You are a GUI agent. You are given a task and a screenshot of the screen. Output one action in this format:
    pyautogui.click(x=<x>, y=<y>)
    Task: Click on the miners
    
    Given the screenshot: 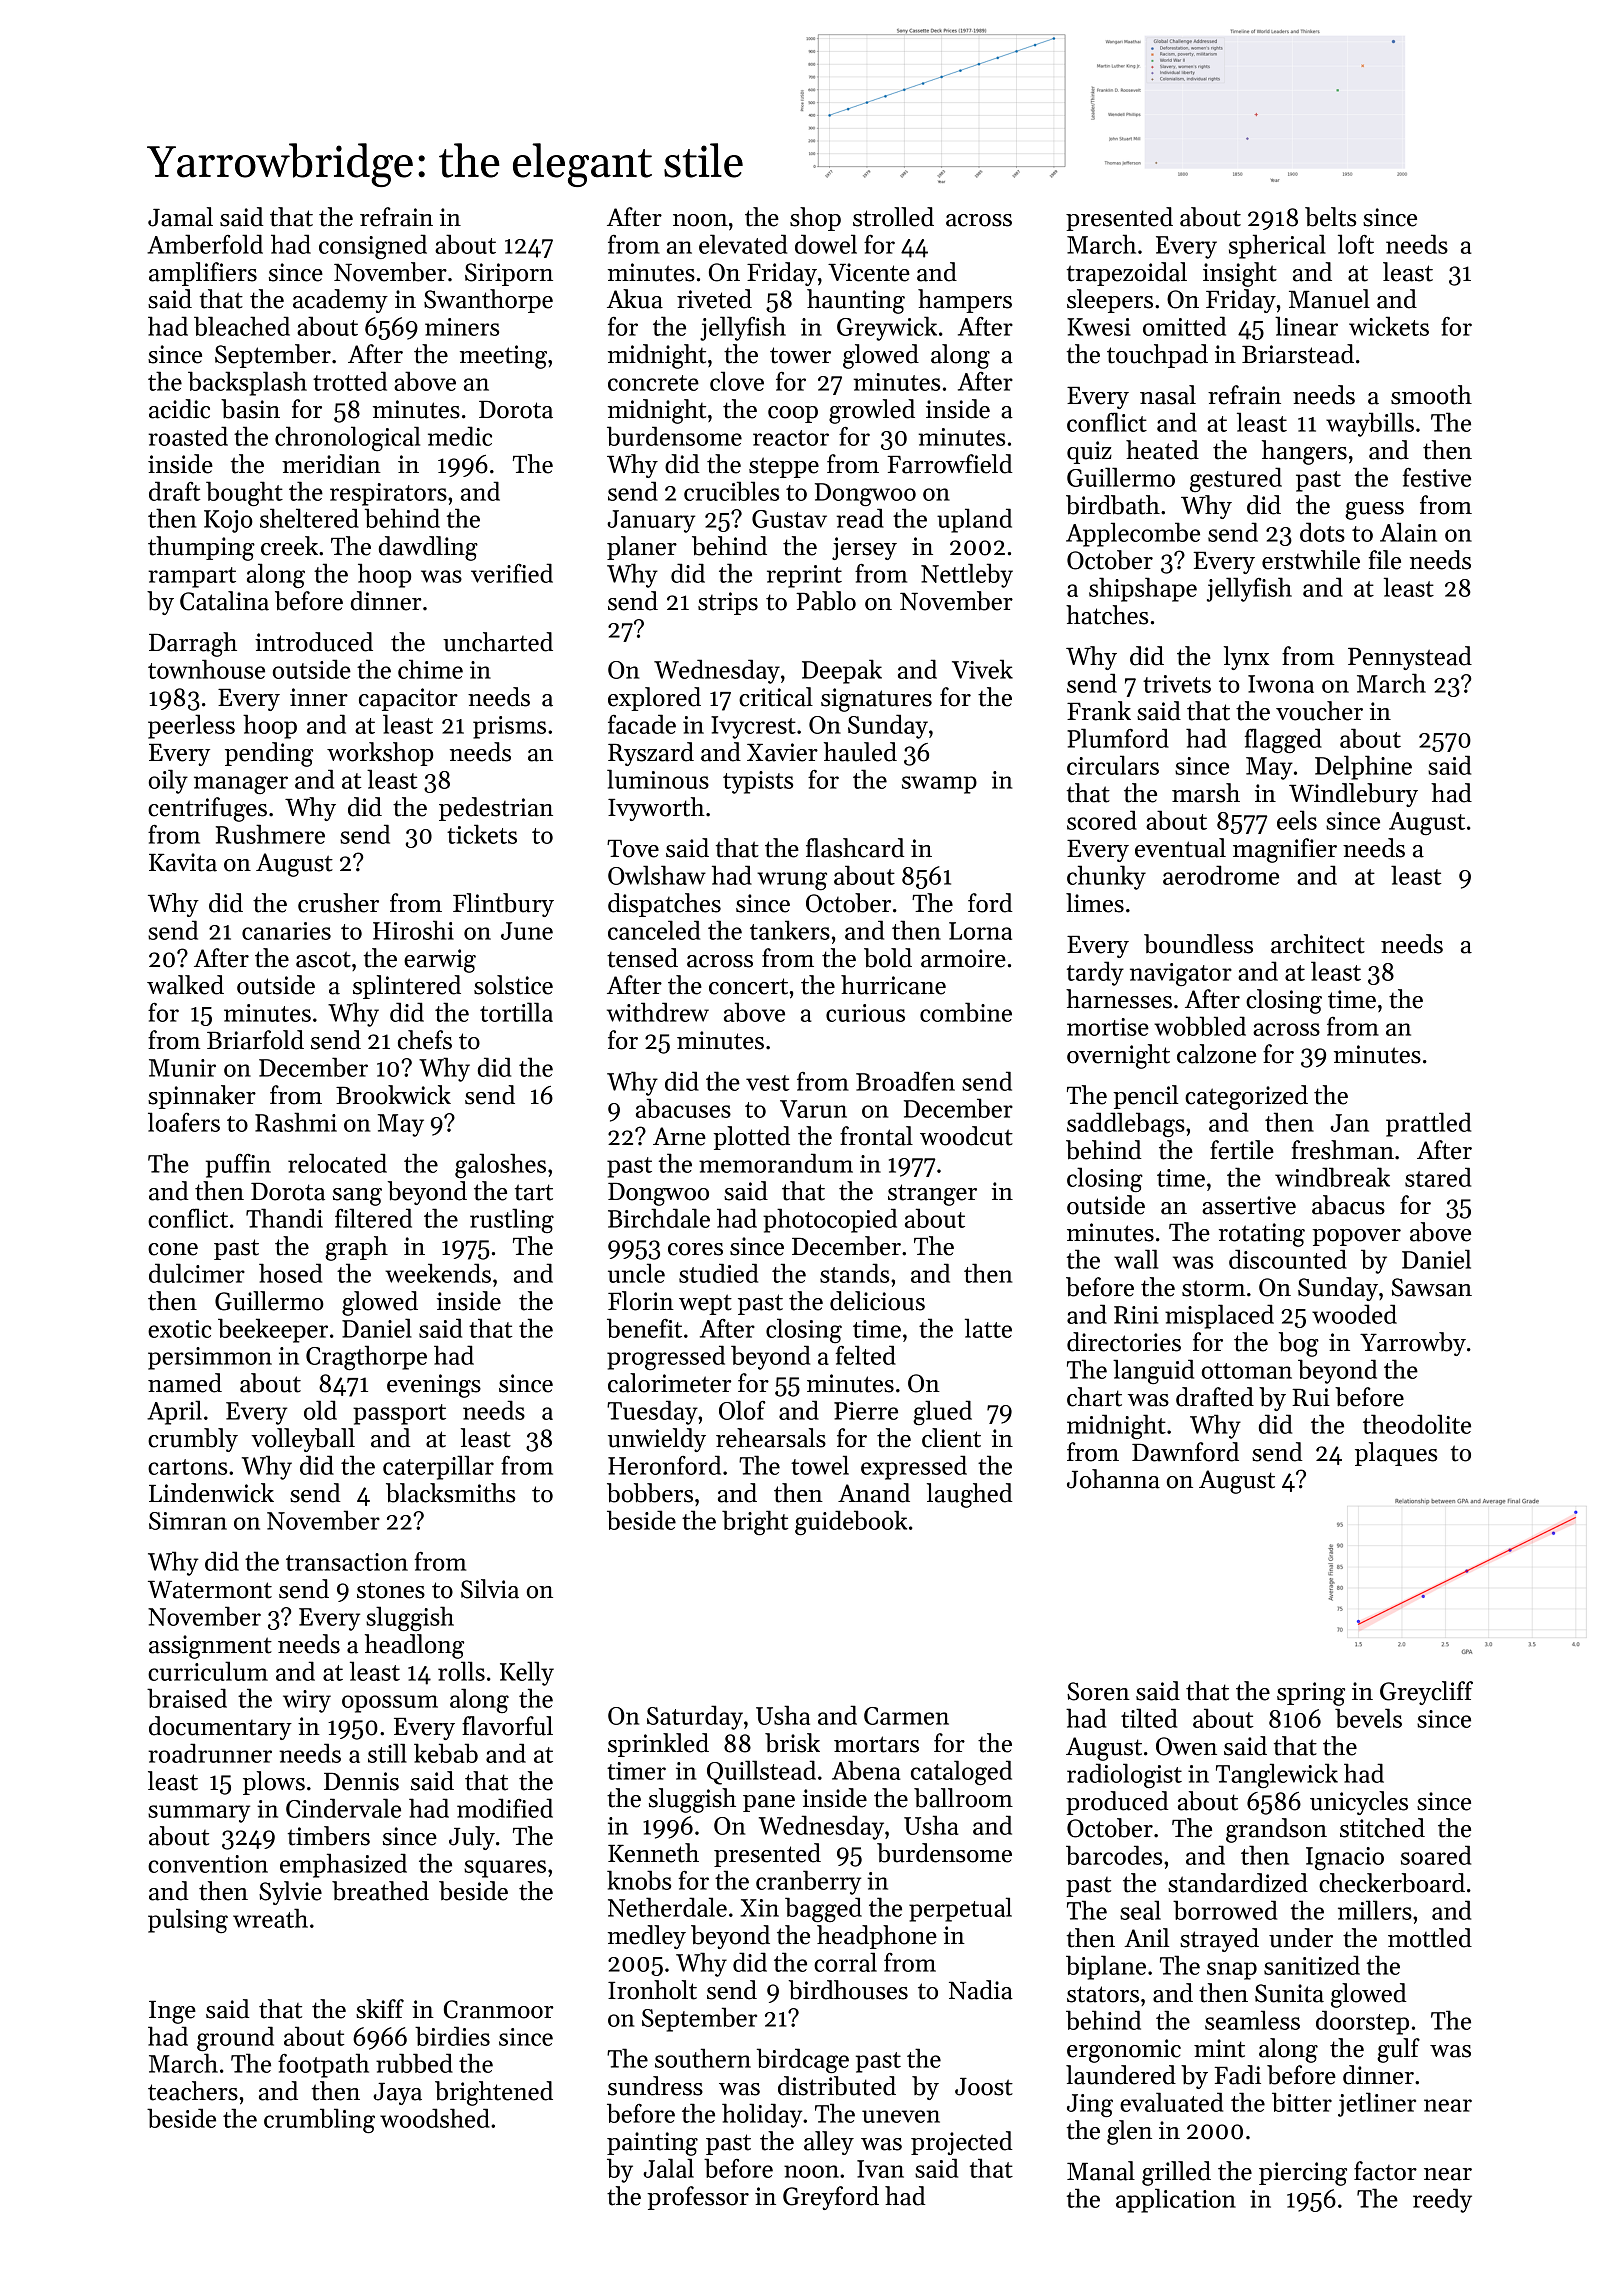 What is the action you would take?
    pyautogui.click(x=462, y=327)
